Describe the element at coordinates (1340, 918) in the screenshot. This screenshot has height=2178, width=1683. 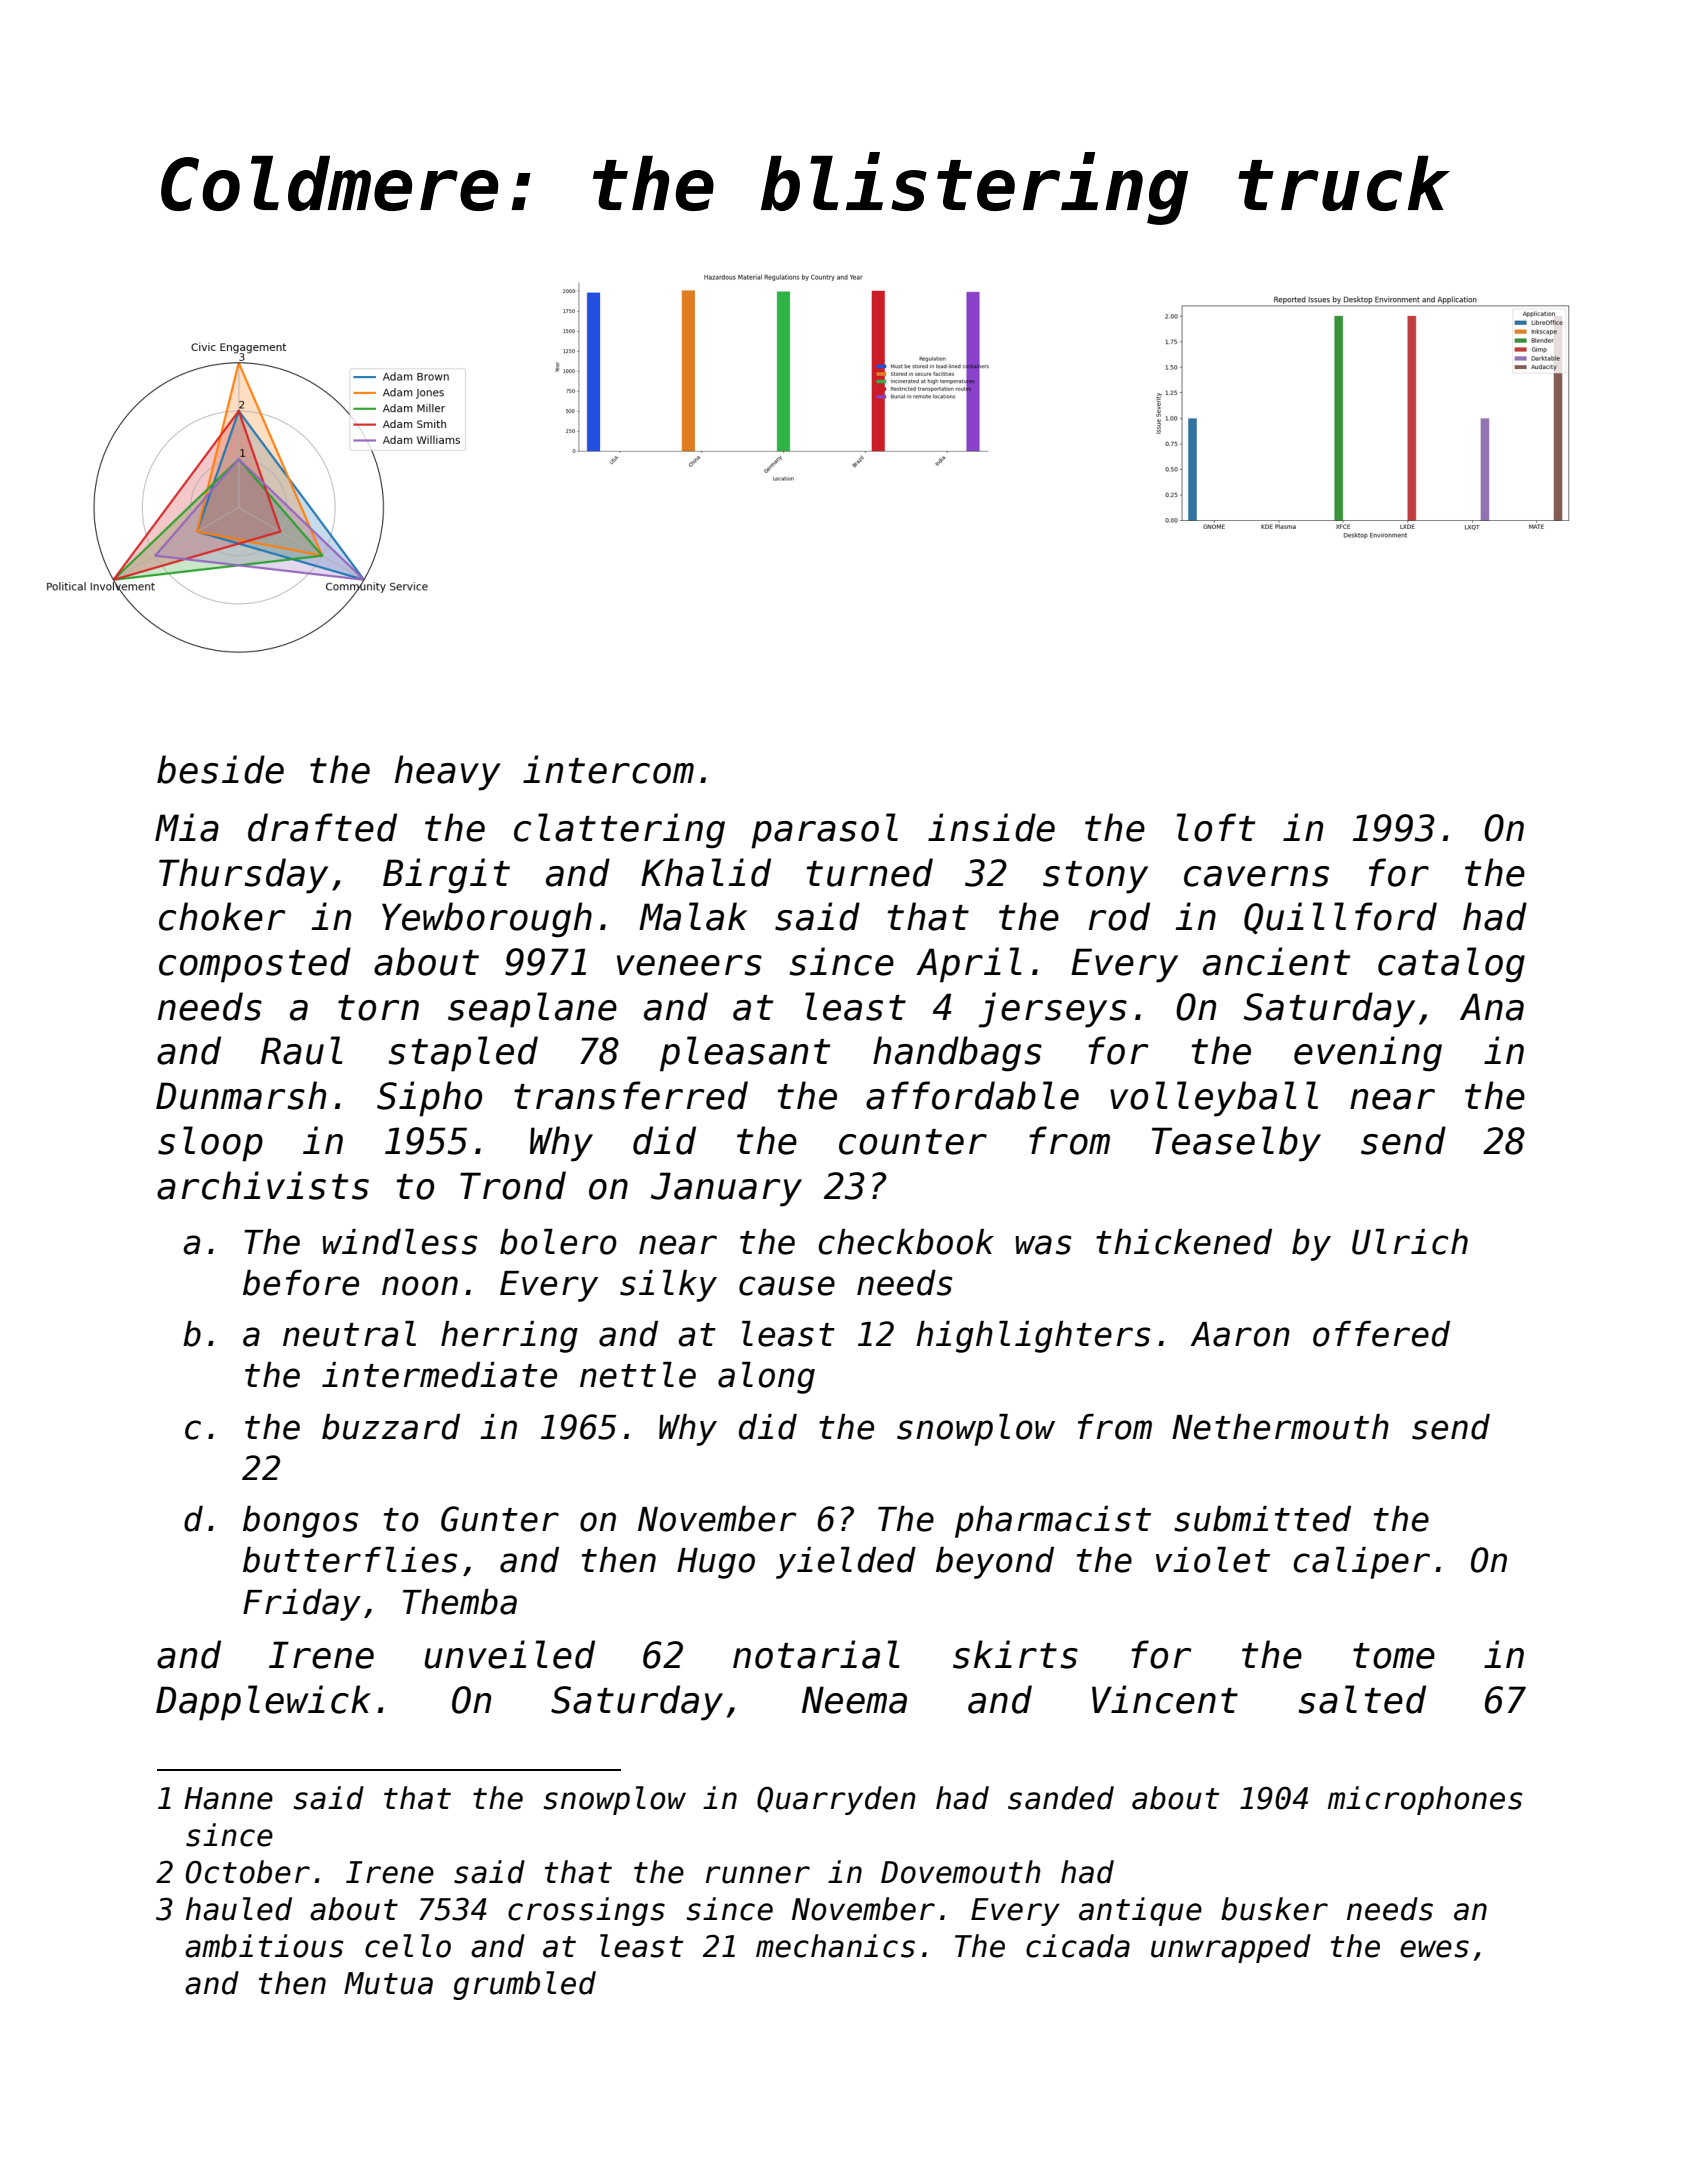
I see `Quillford` at that location.
